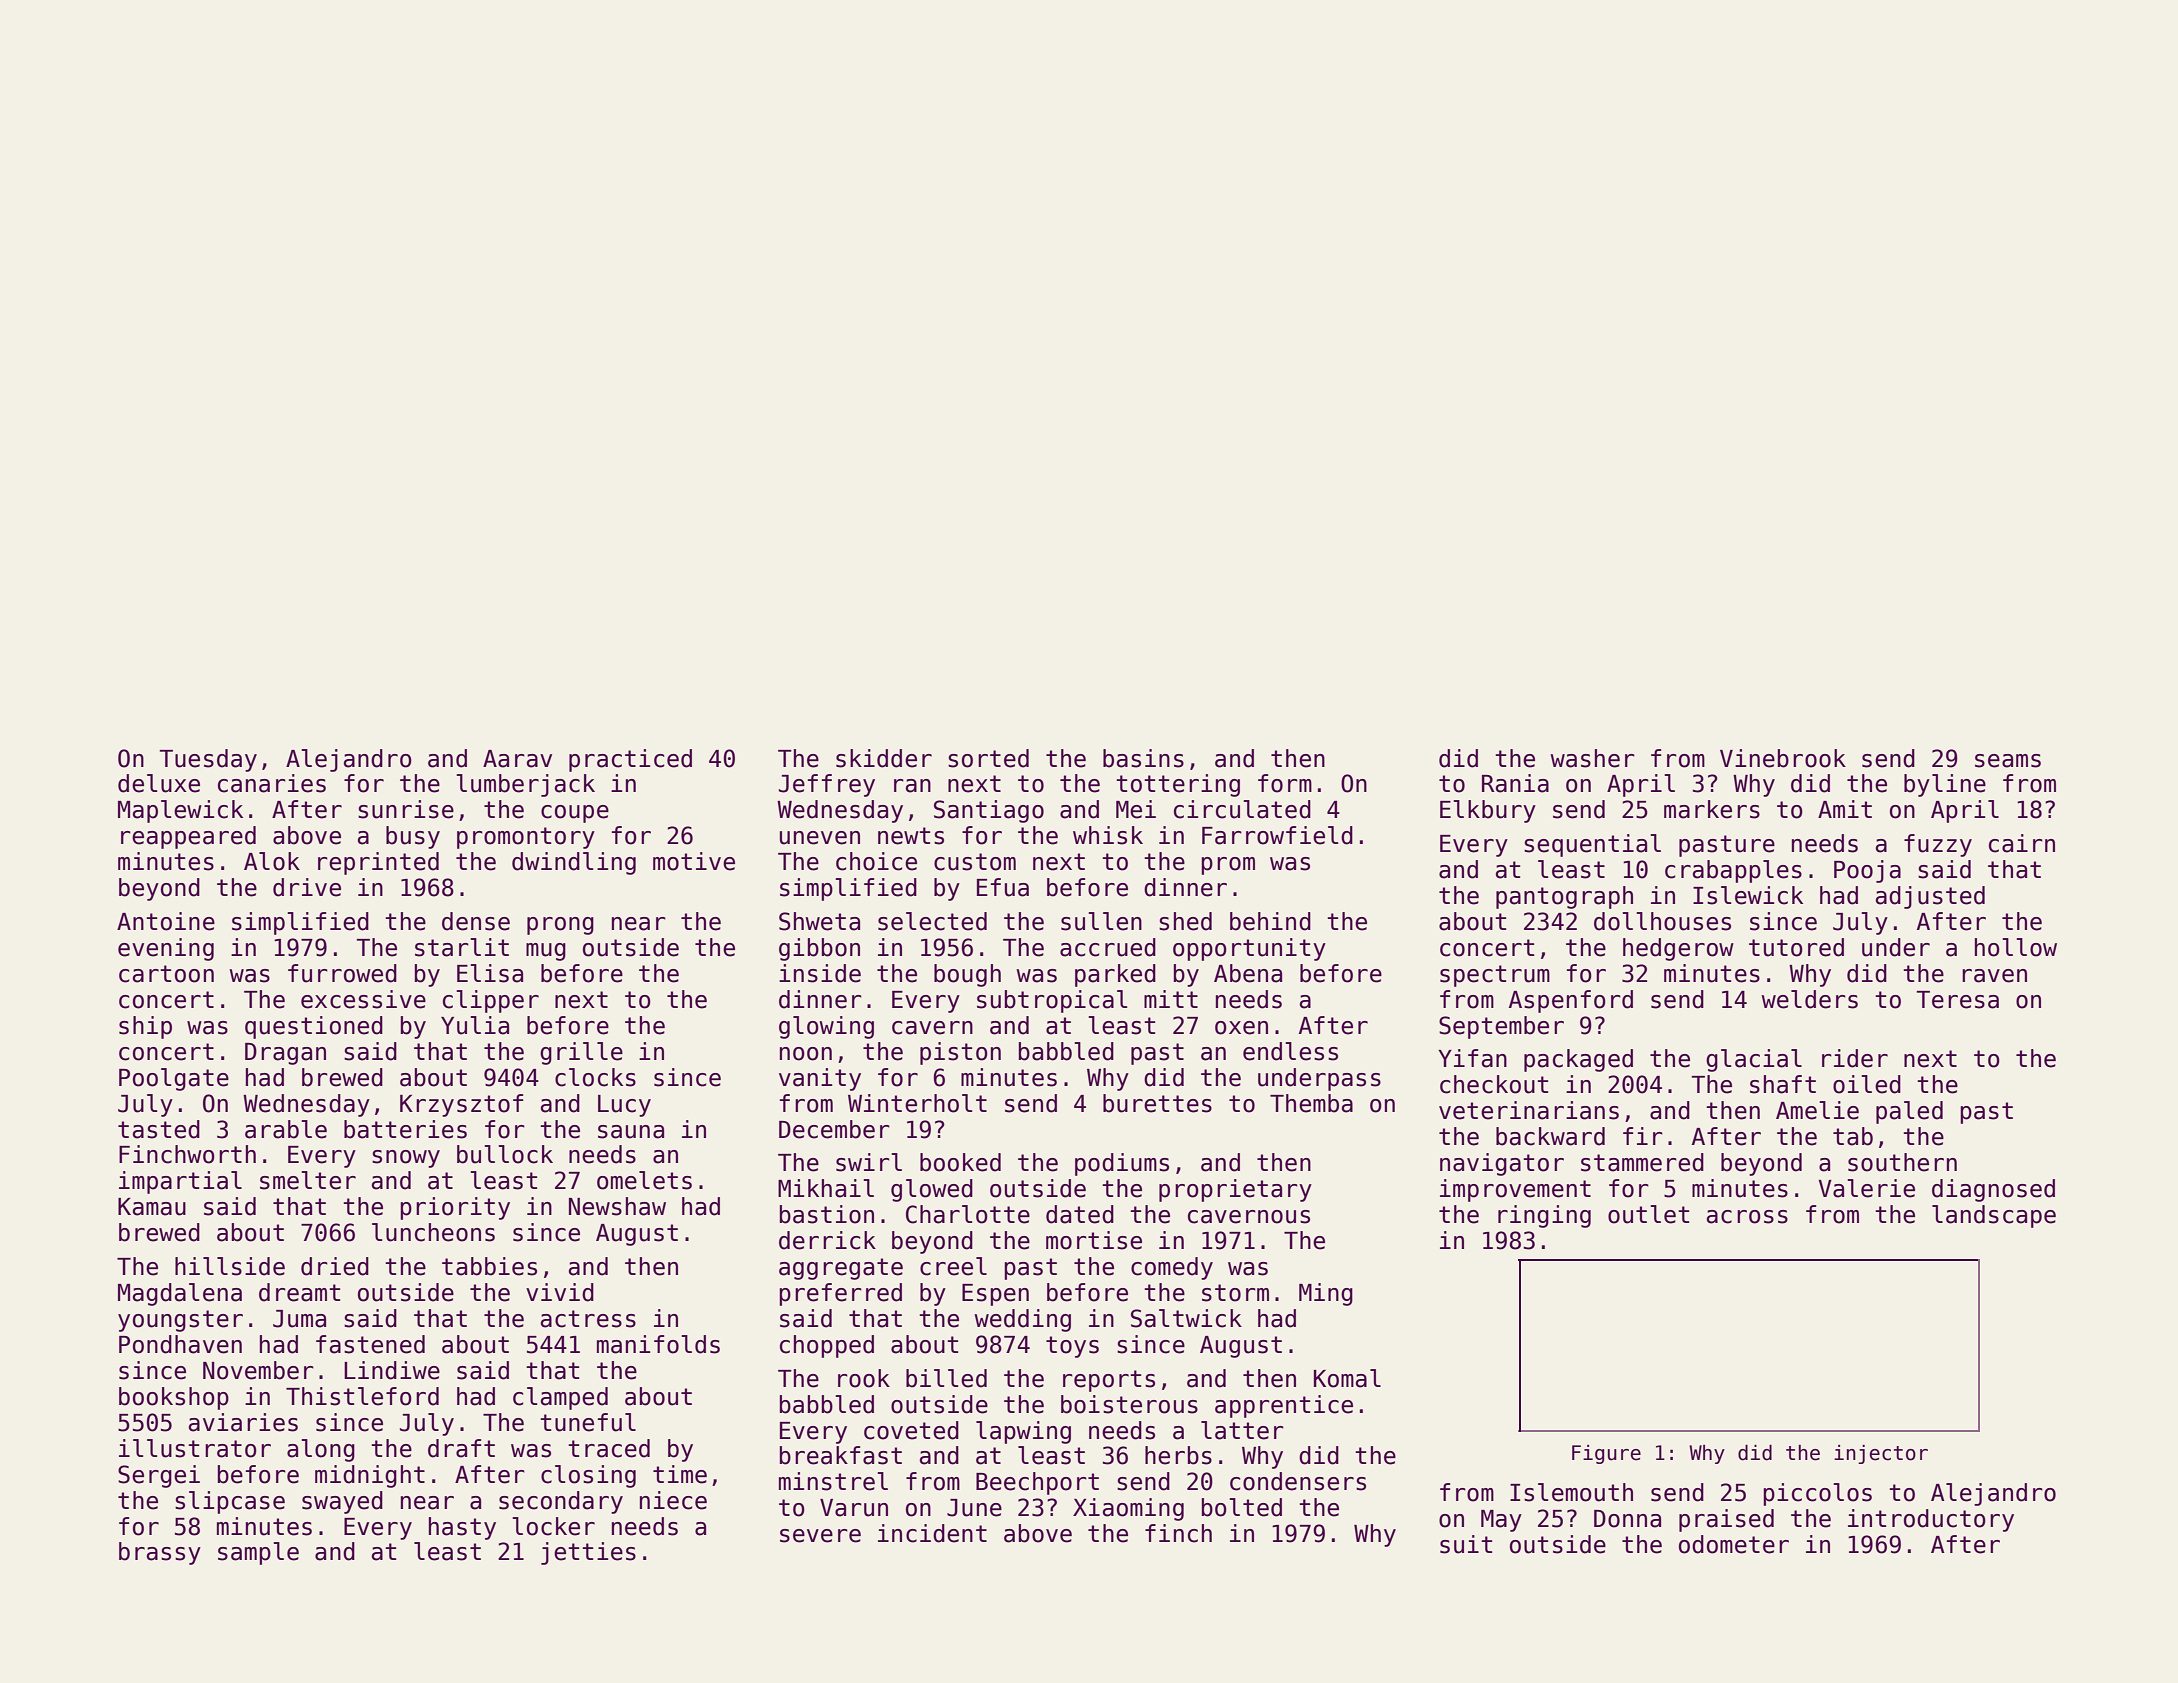 This screenshot has width=2178, height=1683. Describe the element at coordinates (208, 760) in the screenshot. I see `Tuesday` at that location.
